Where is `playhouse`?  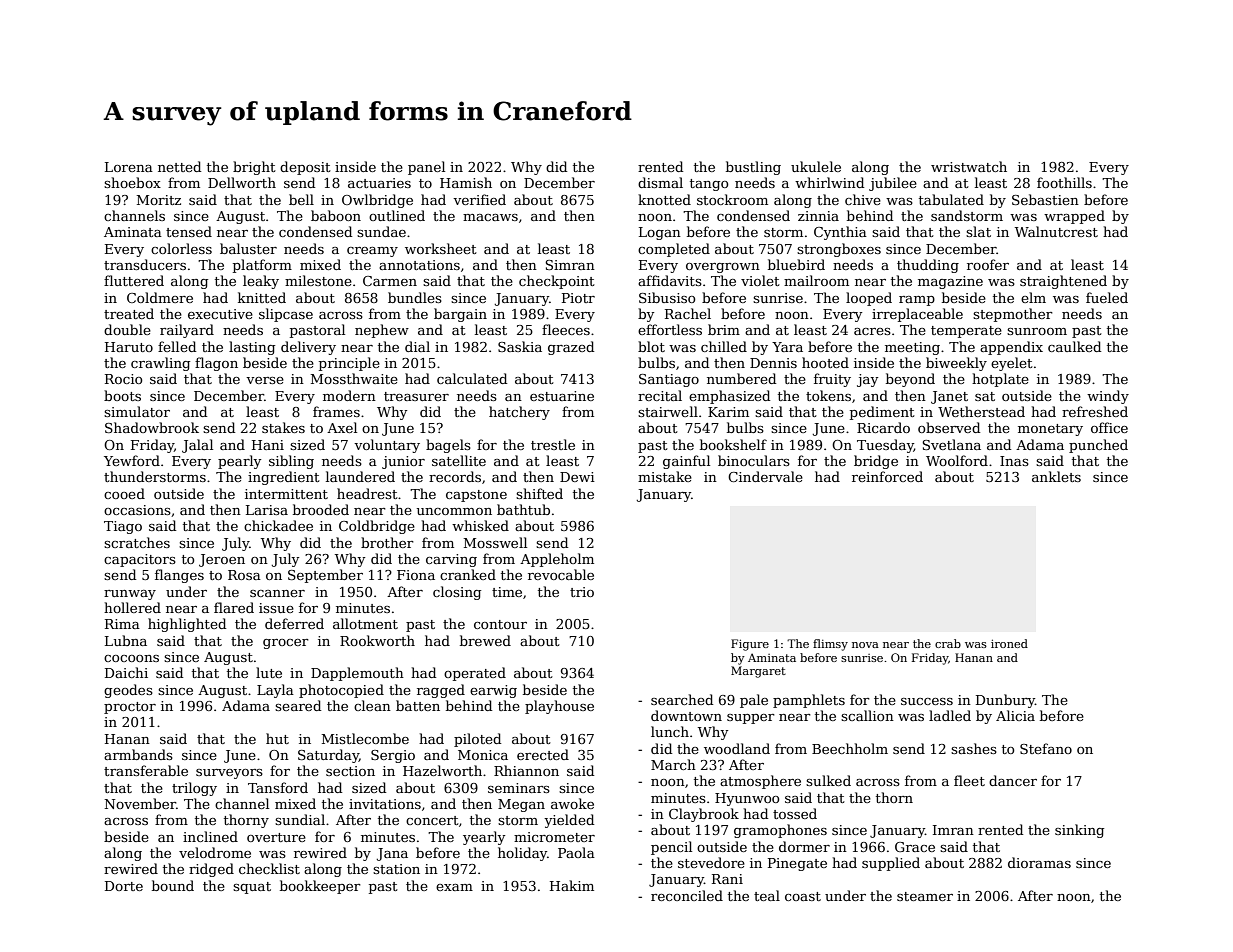
playhouse is located at coordinates (559, 707).
